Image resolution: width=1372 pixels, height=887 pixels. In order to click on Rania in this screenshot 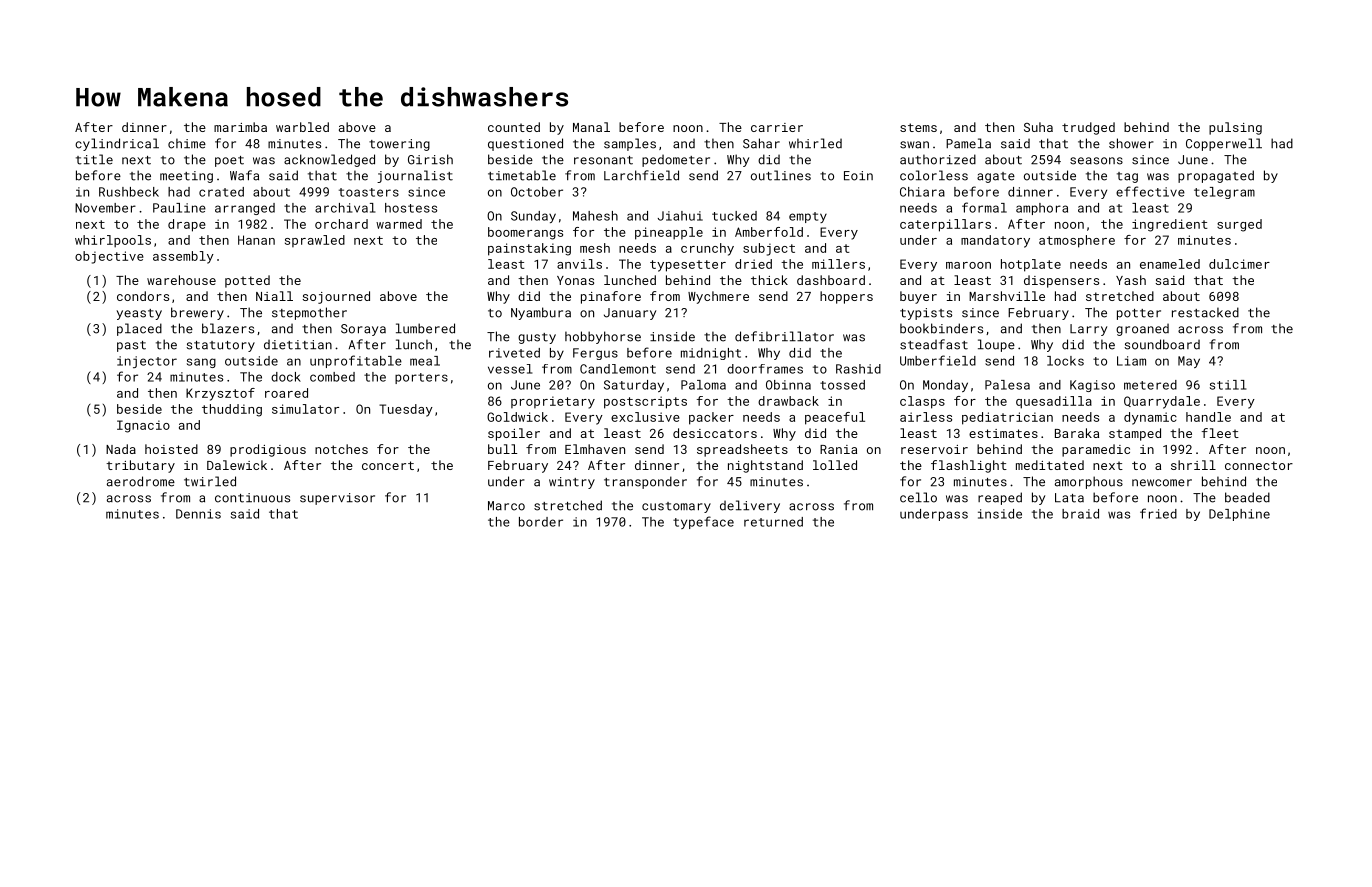, I will do `click(838, 449)`.
